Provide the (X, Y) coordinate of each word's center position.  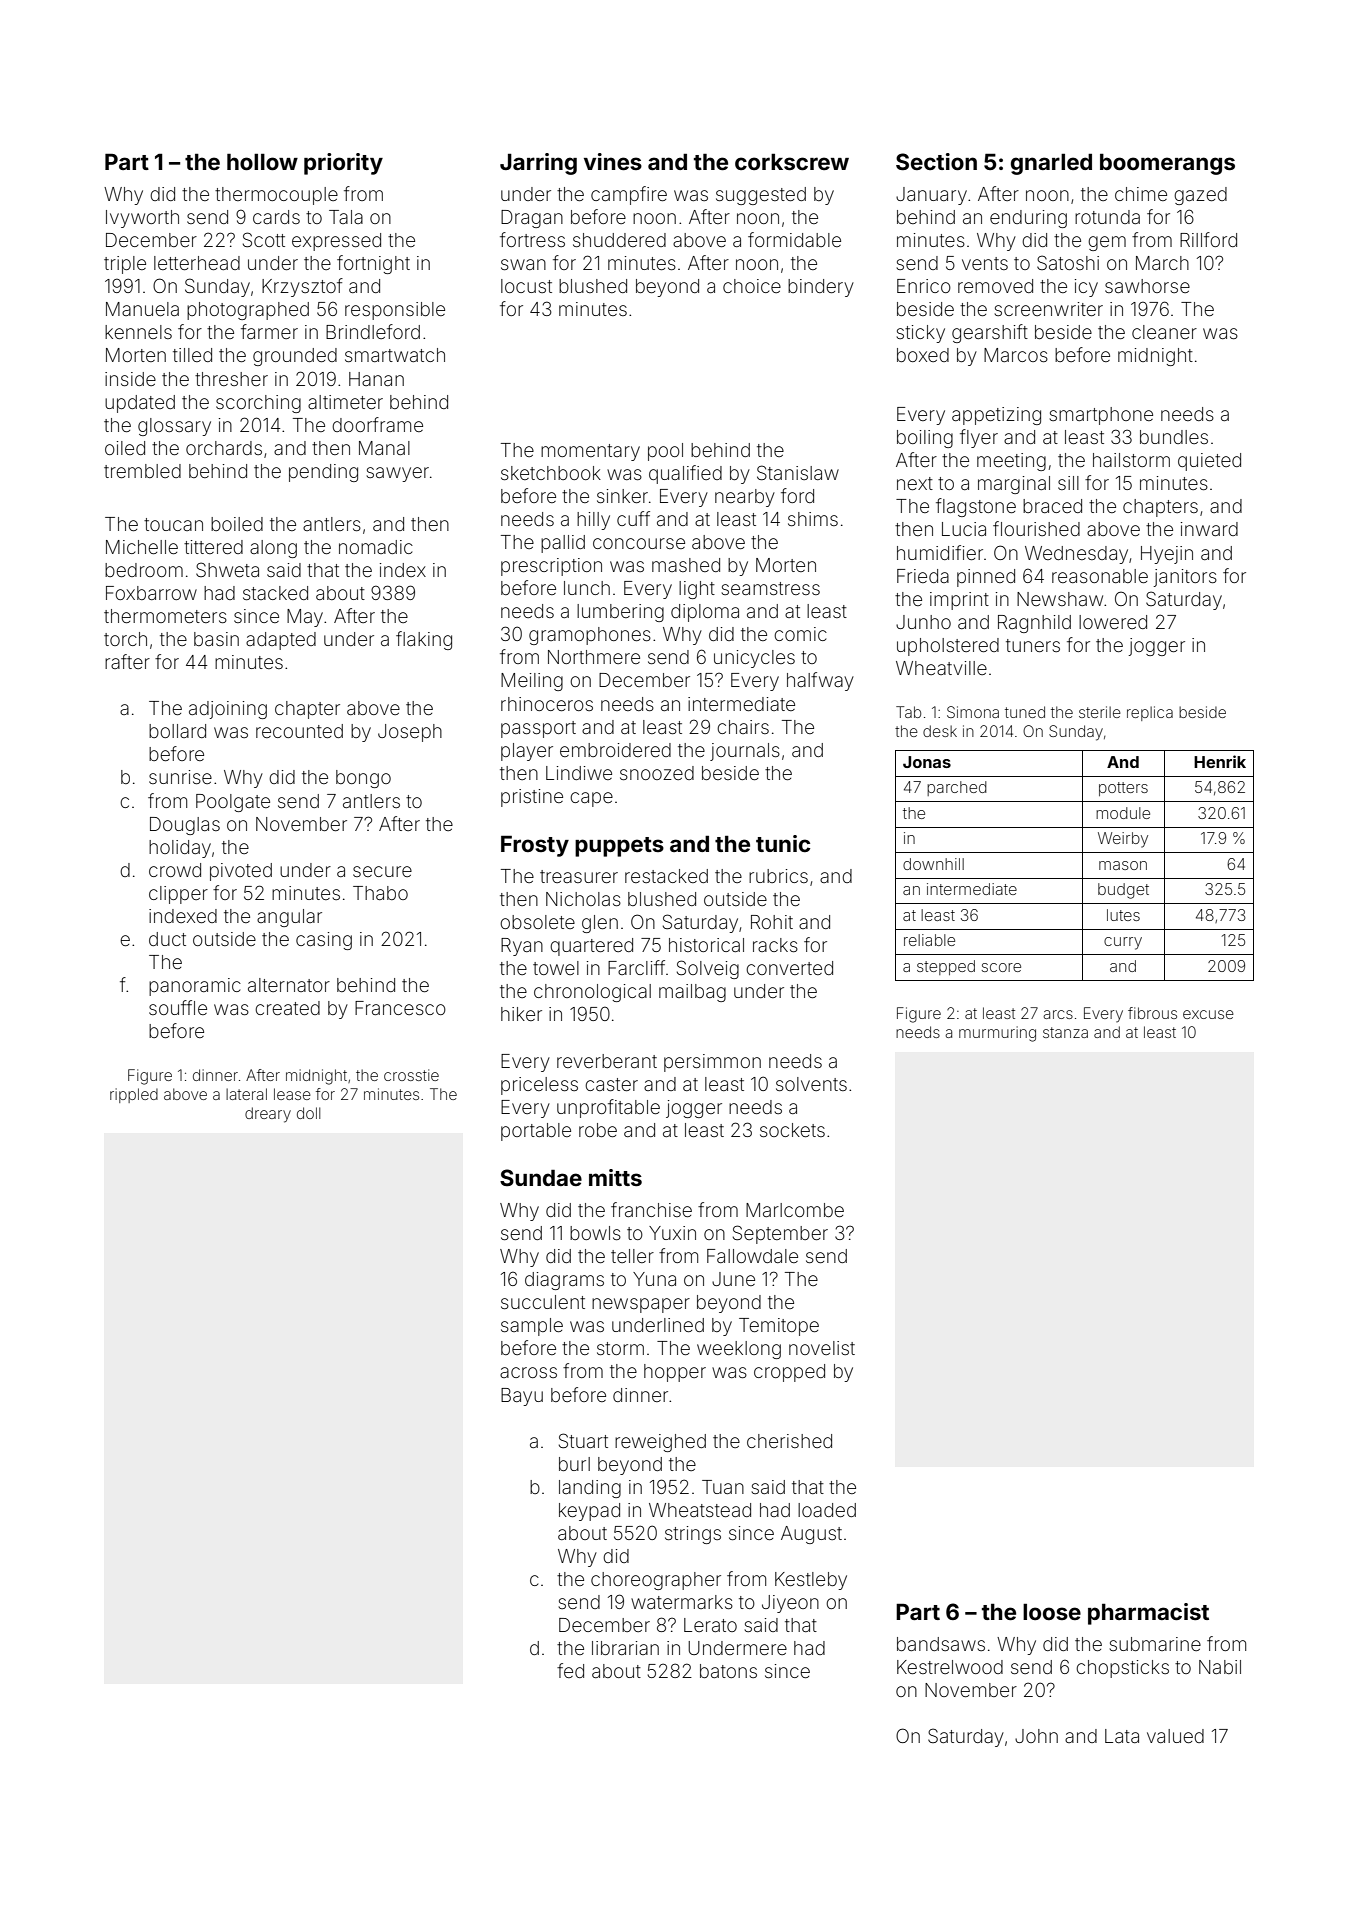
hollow (262, 161)
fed (570, 1670)
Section (936, 162)
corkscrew (792, 161)
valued (1175, 1736)
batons (728, 1671)
